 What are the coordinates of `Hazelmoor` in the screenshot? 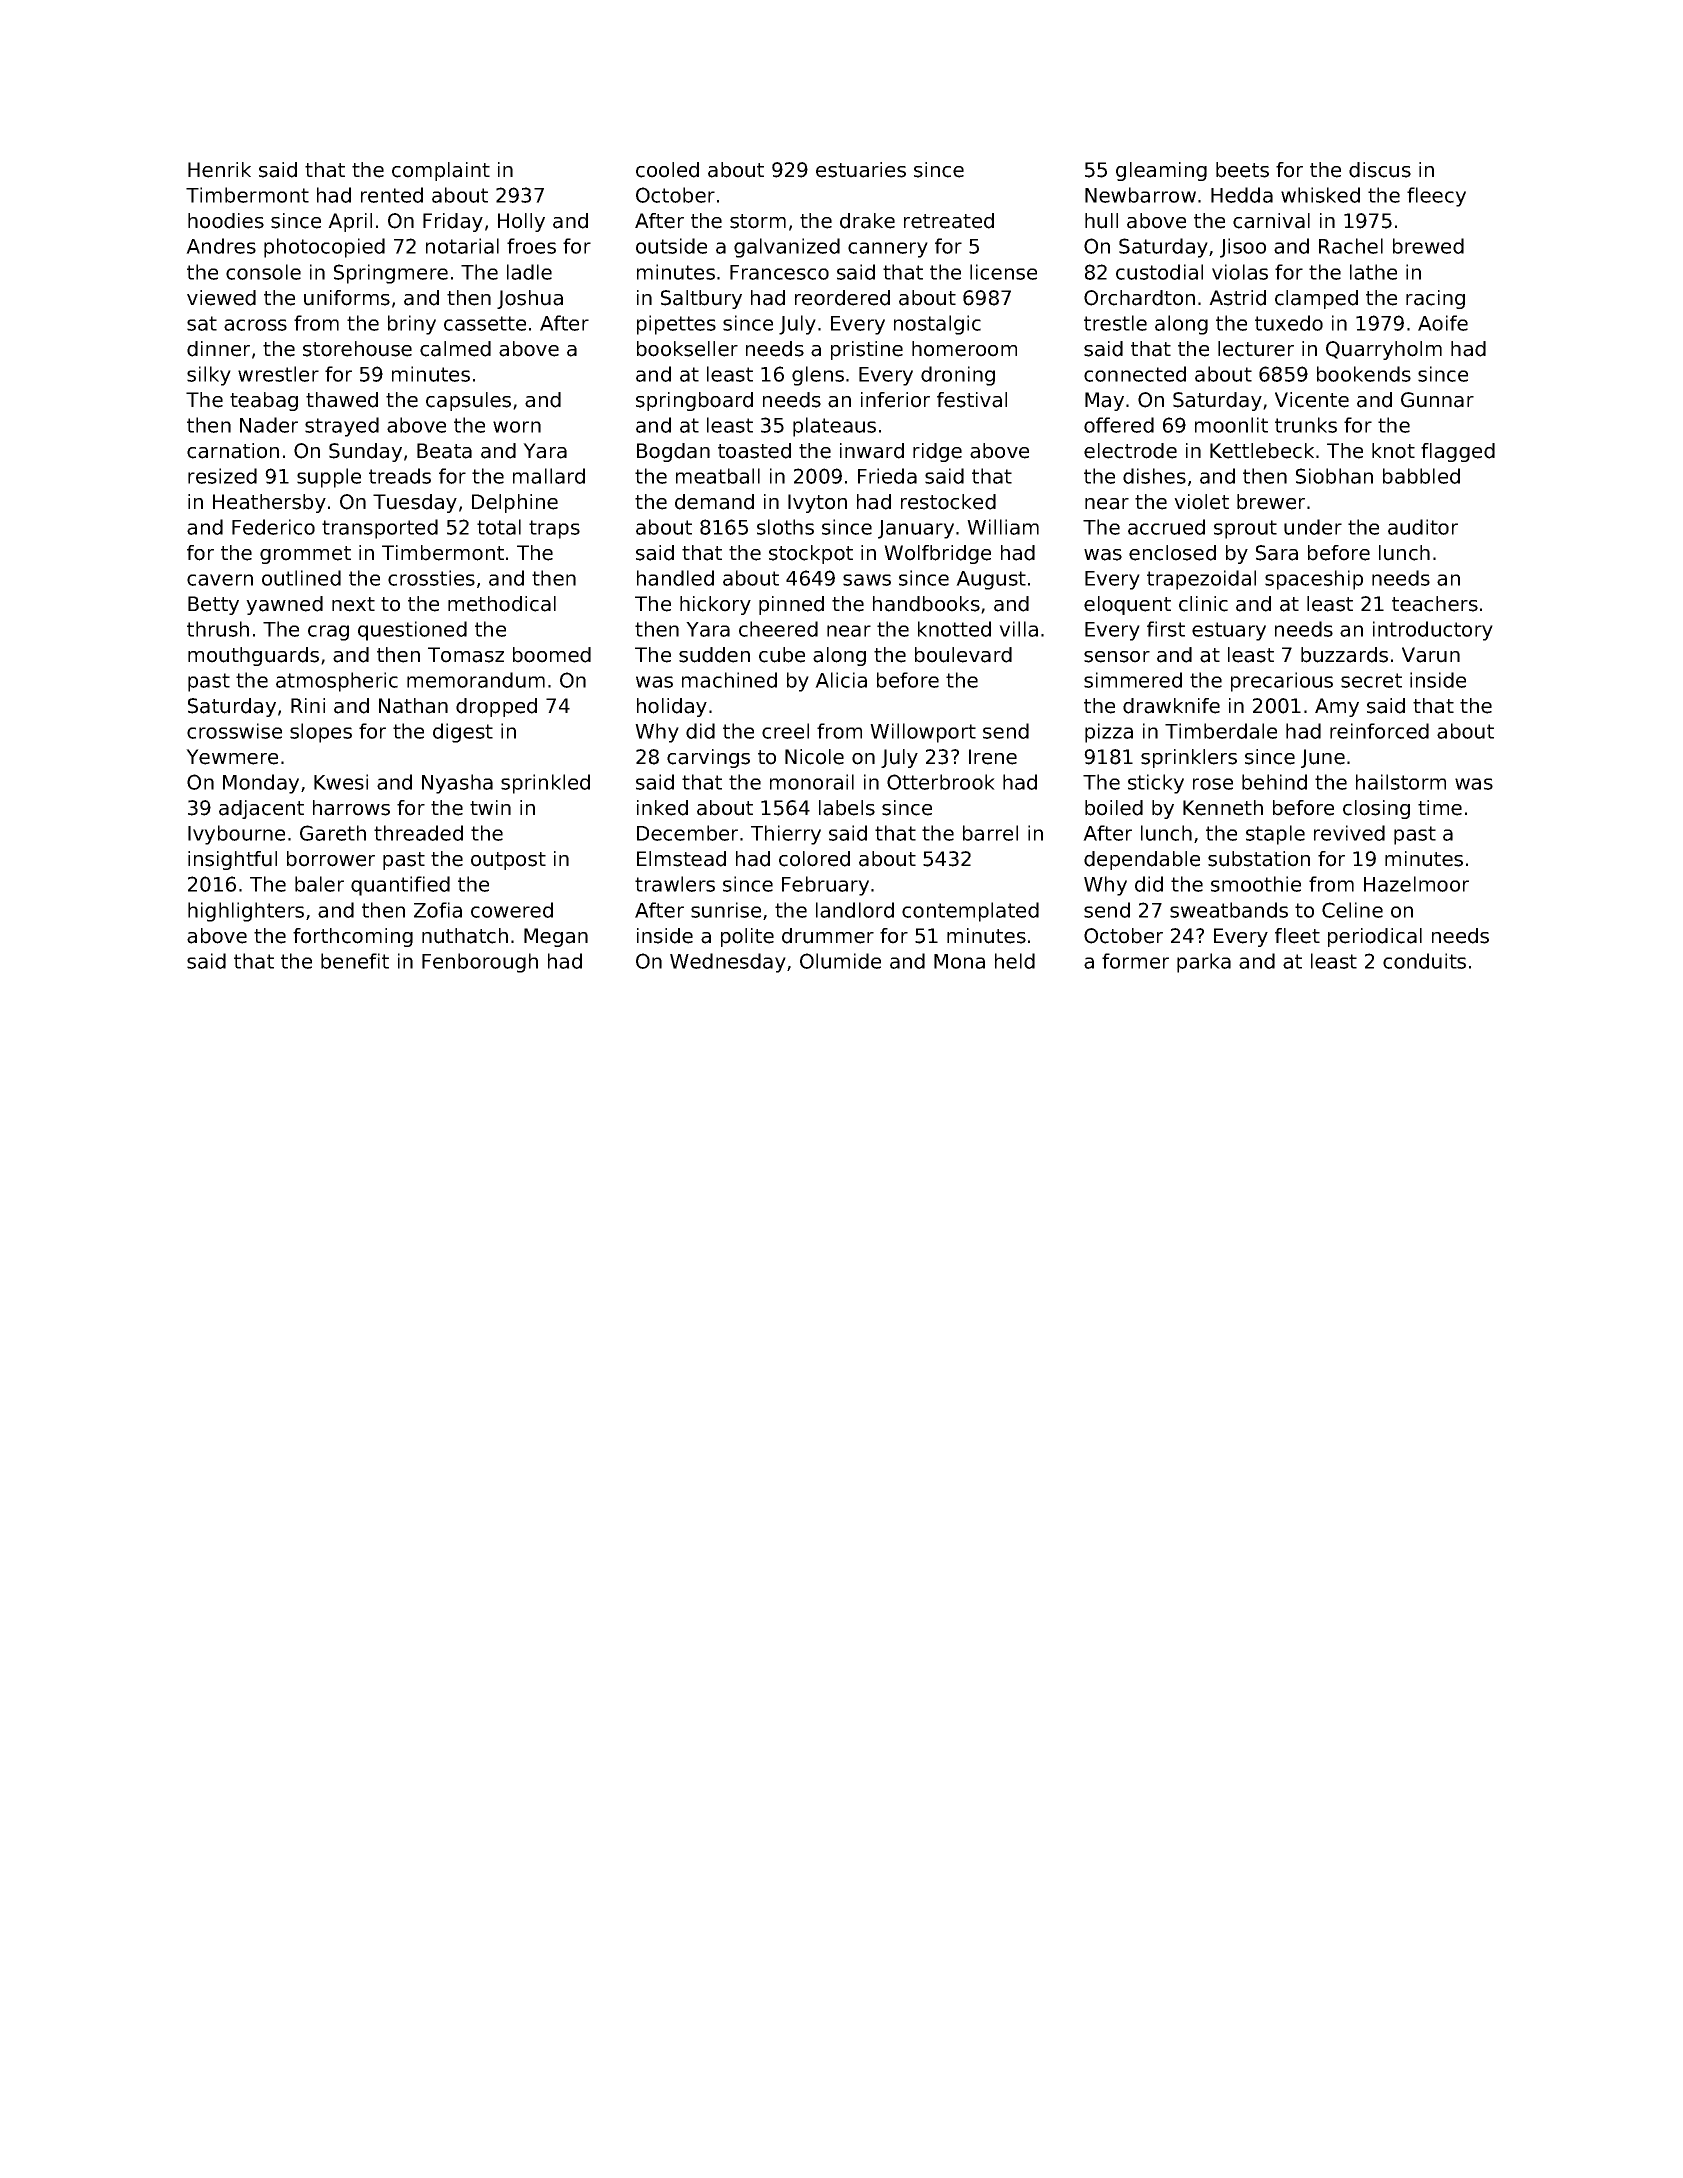 It's located at (1416, 884).
